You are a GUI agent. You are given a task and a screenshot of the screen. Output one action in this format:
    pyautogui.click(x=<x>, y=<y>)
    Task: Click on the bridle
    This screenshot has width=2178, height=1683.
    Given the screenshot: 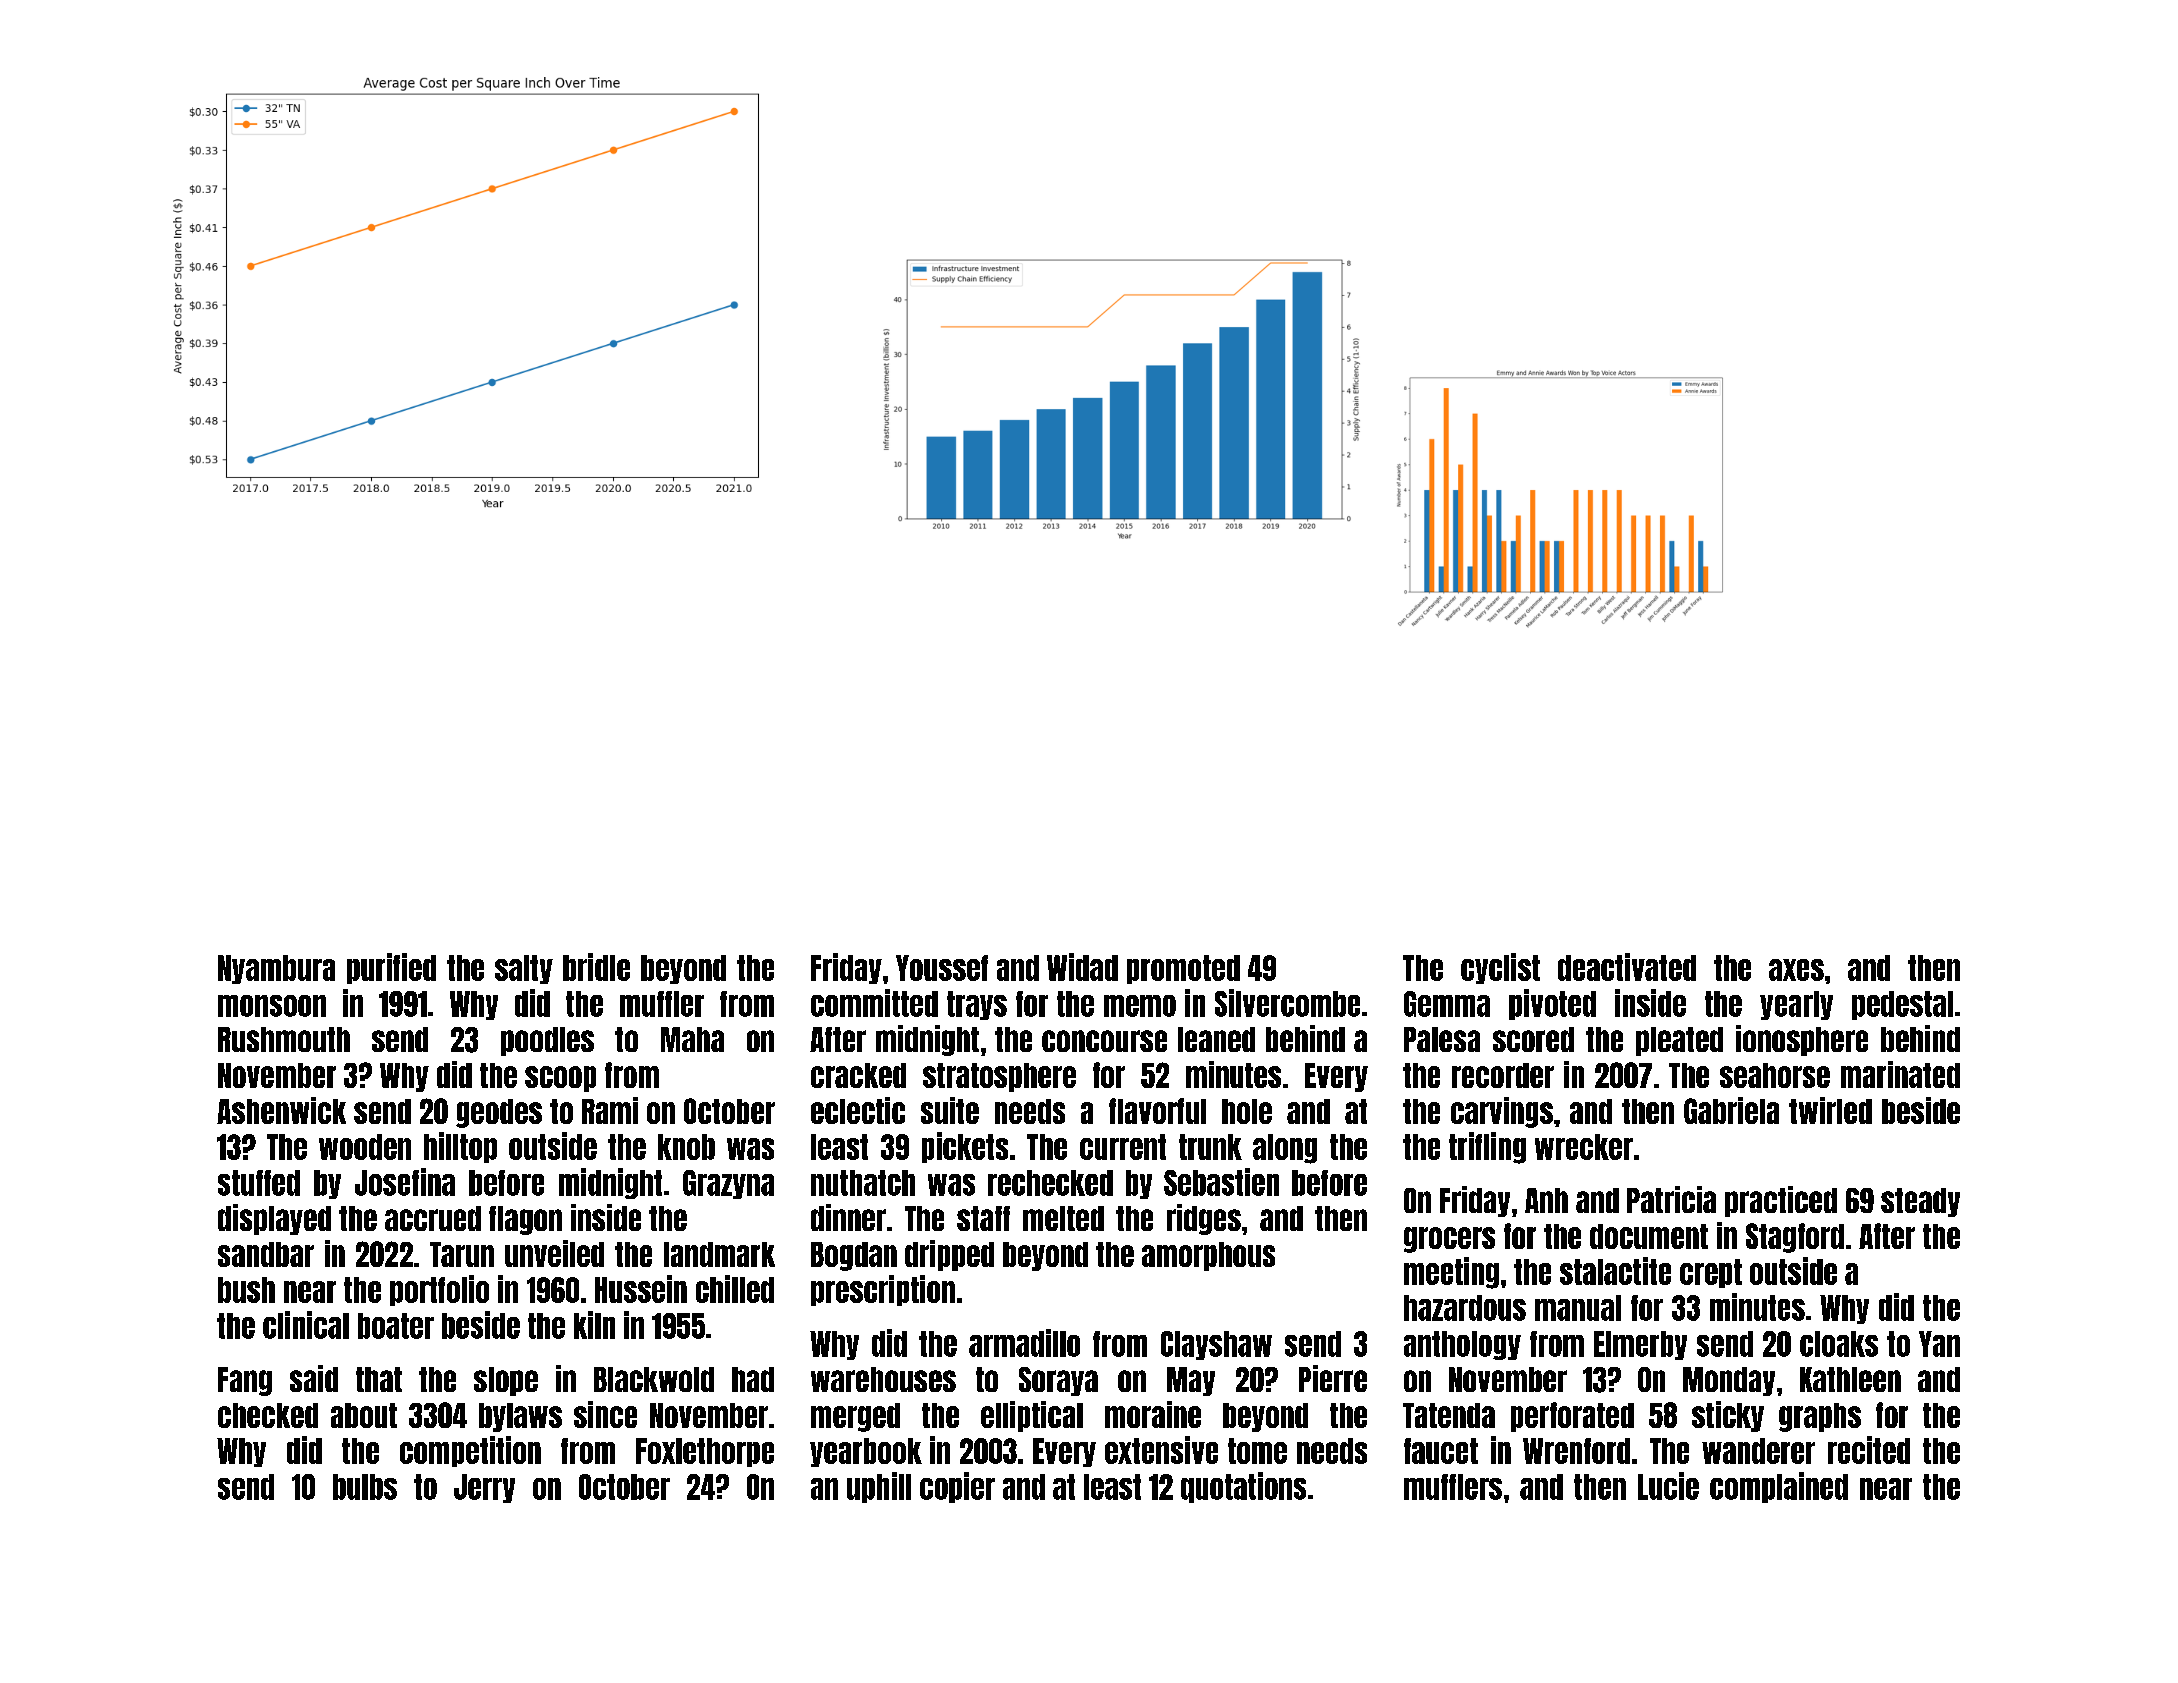 What is the action you would take?
    pyautogui.click(x=596, y=967)
